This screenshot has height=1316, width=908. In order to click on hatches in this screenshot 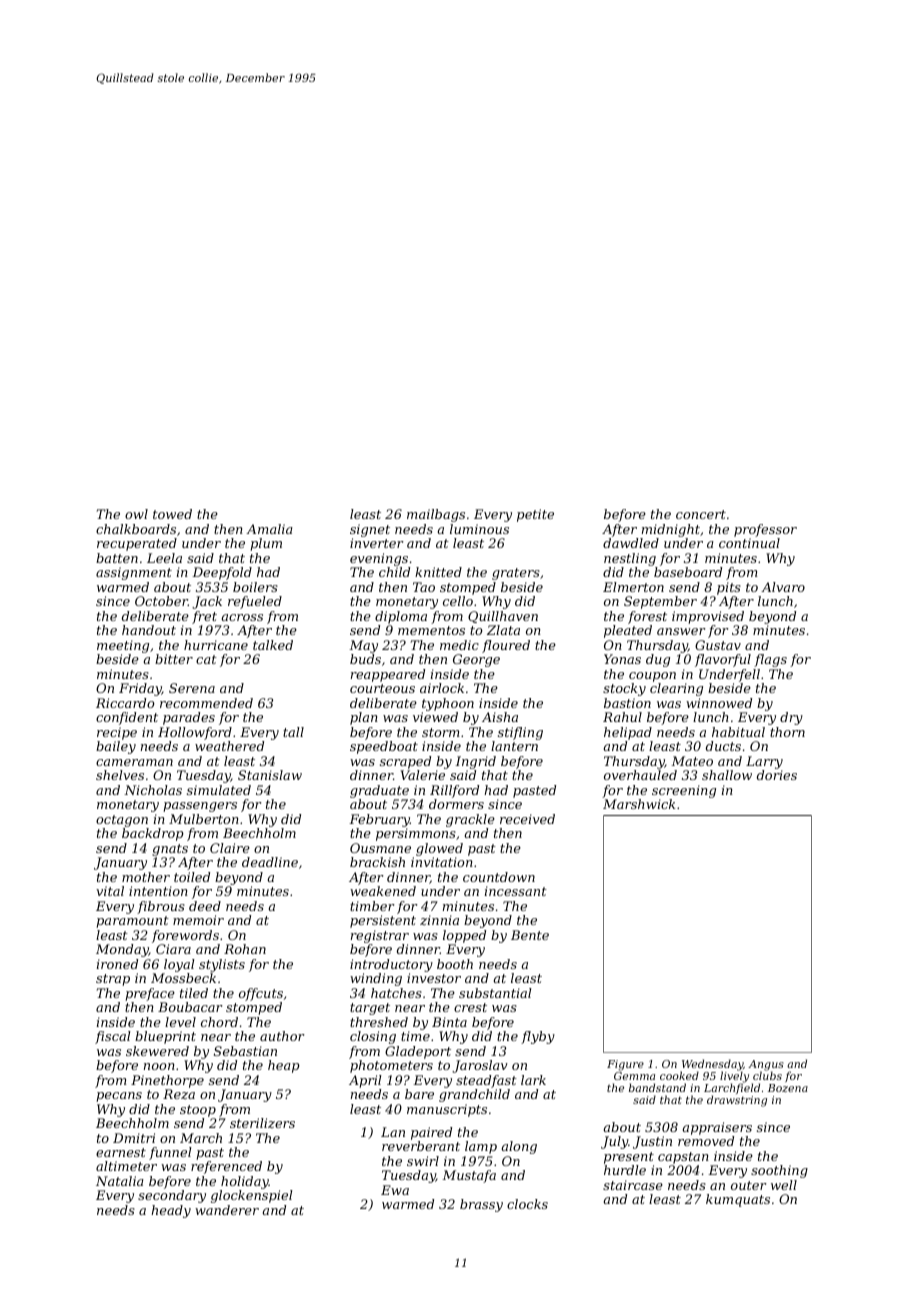, I will do `click(396, 993)`.
